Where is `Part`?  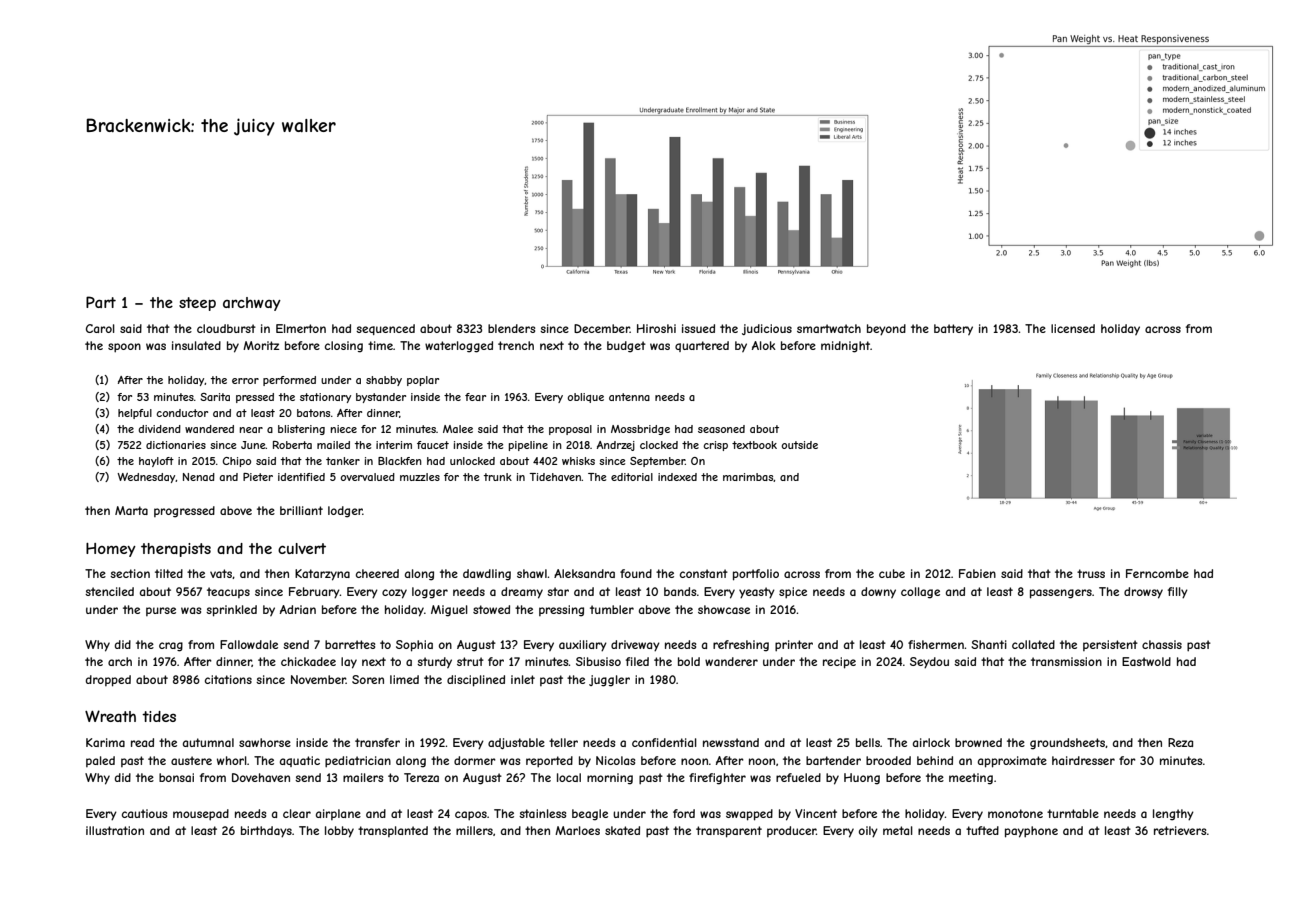
Part is located at coordinates (101, 302).
